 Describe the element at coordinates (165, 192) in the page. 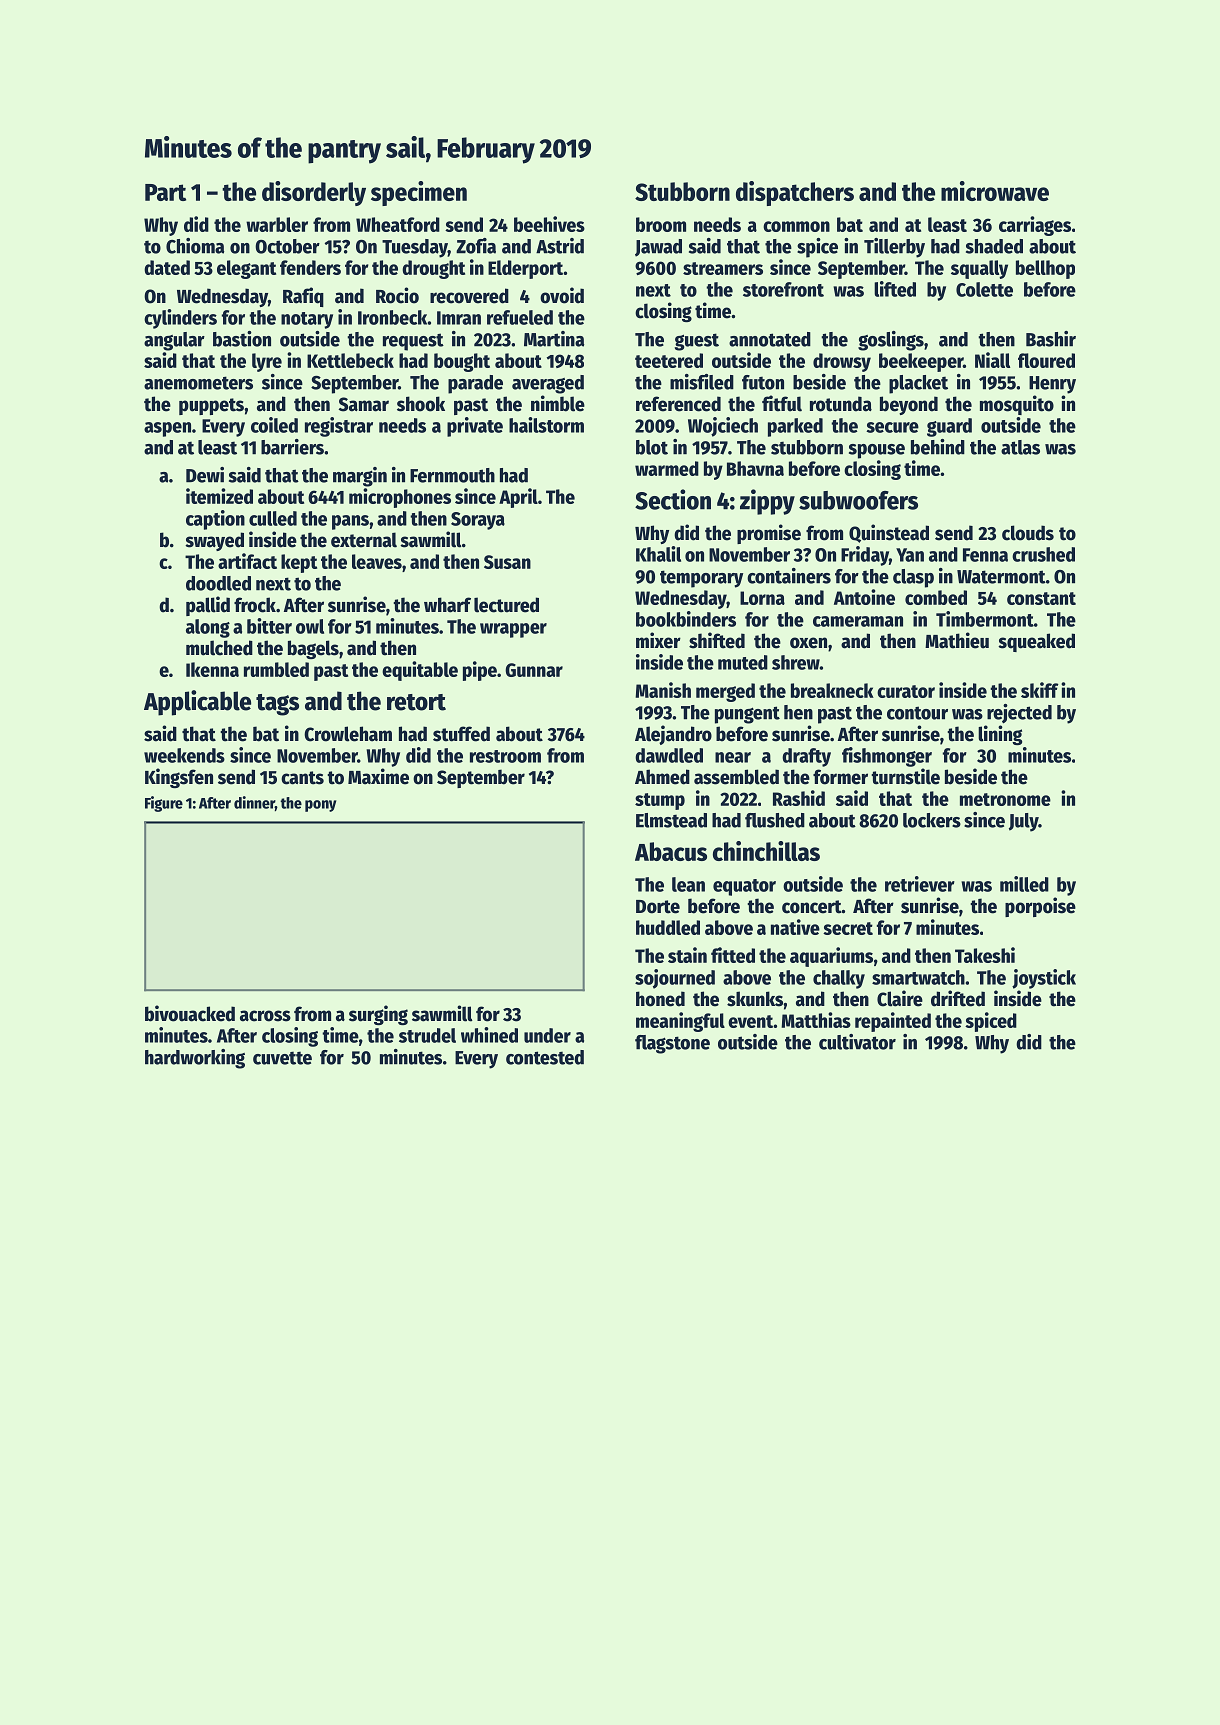

I see `Part` at that location.
